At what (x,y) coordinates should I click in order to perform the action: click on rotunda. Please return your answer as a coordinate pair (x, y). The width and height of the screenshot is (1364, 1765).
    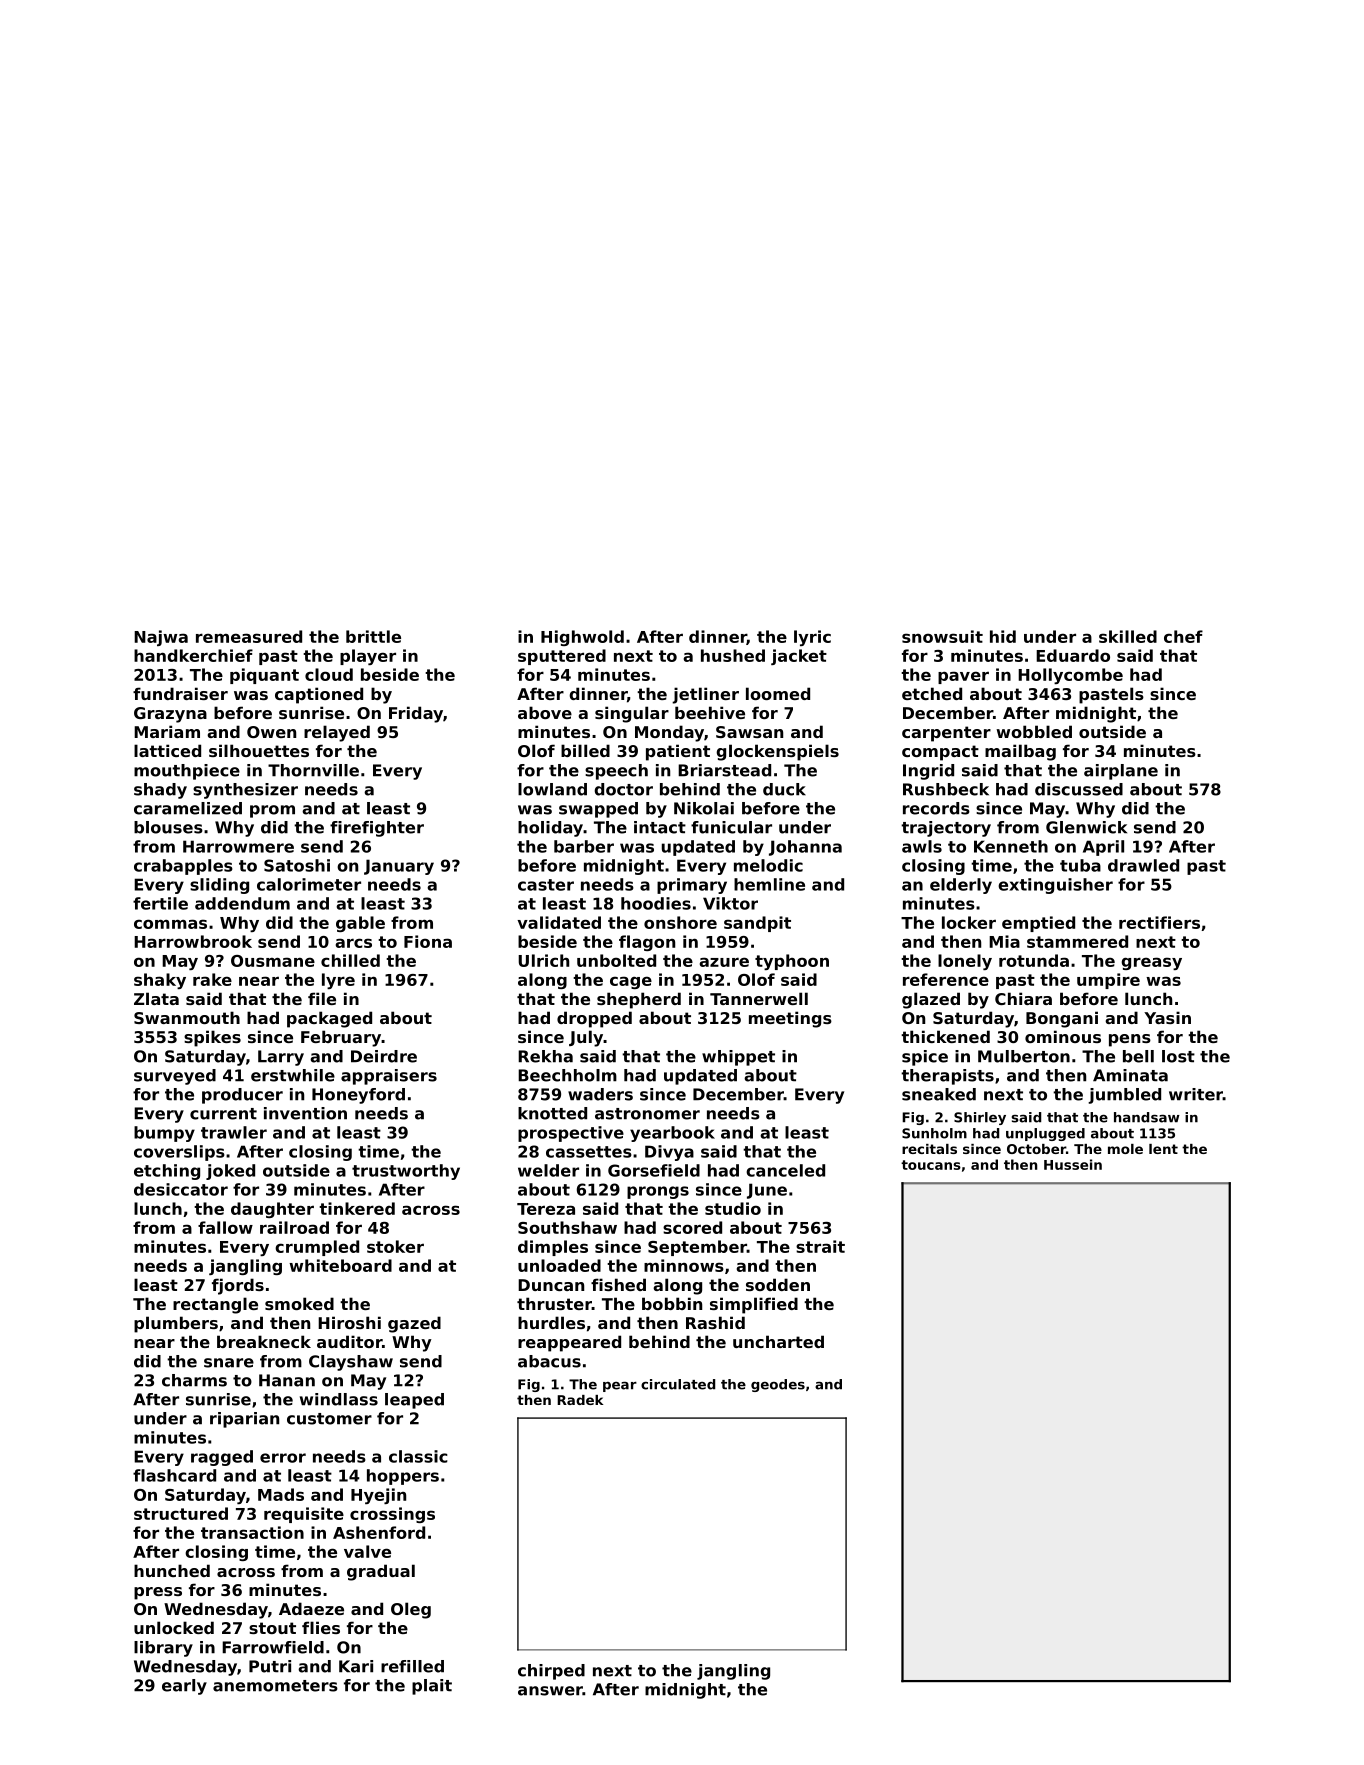
    Looking at the image, I should click on (1034, 960).
